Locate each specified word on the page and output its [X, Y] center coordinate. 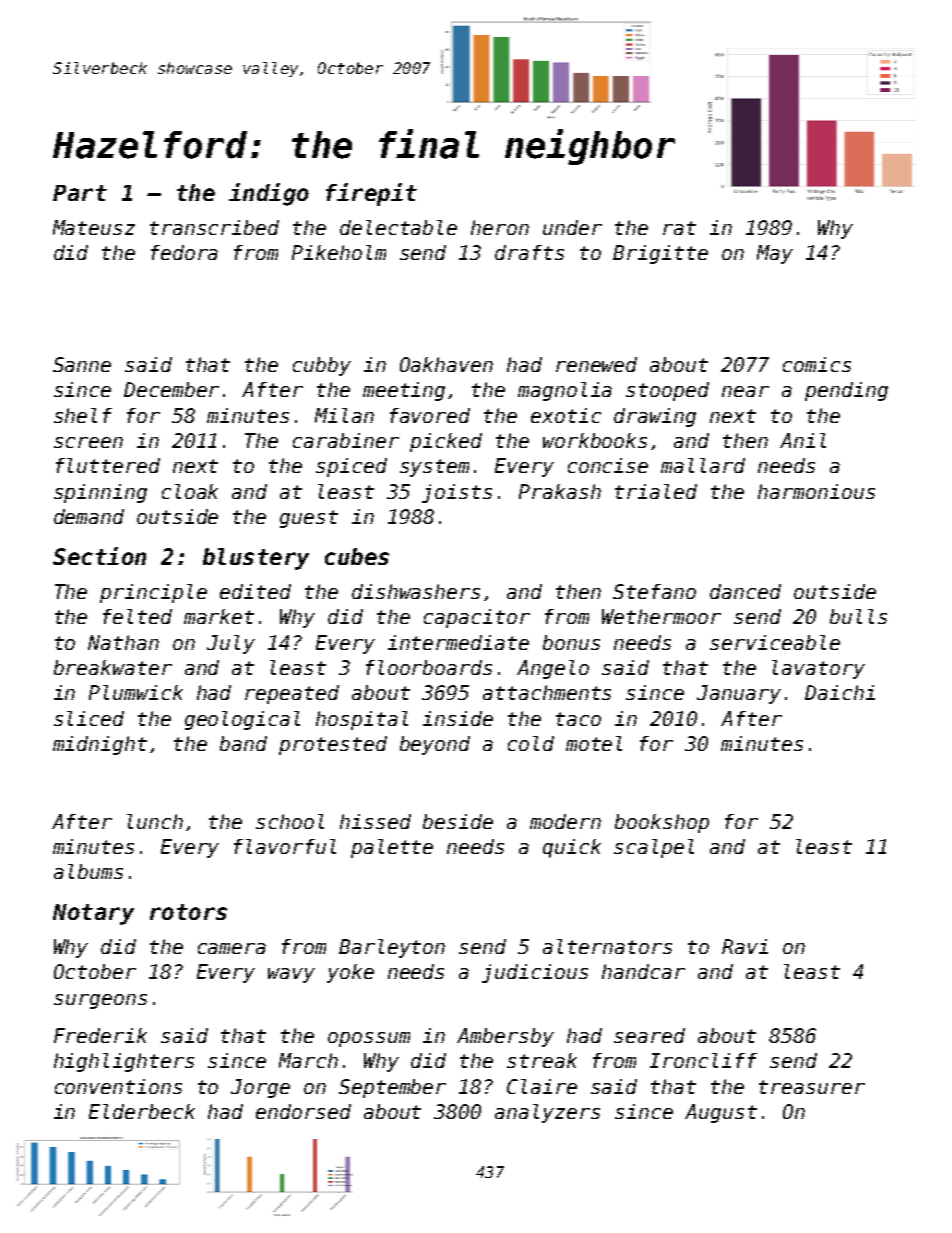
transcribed [214, 227]
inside [458, 718]
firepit [371, 194]
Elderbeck [142, 1111]
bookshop [662, 823]
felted [137, 616]
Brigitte [660, 254]
